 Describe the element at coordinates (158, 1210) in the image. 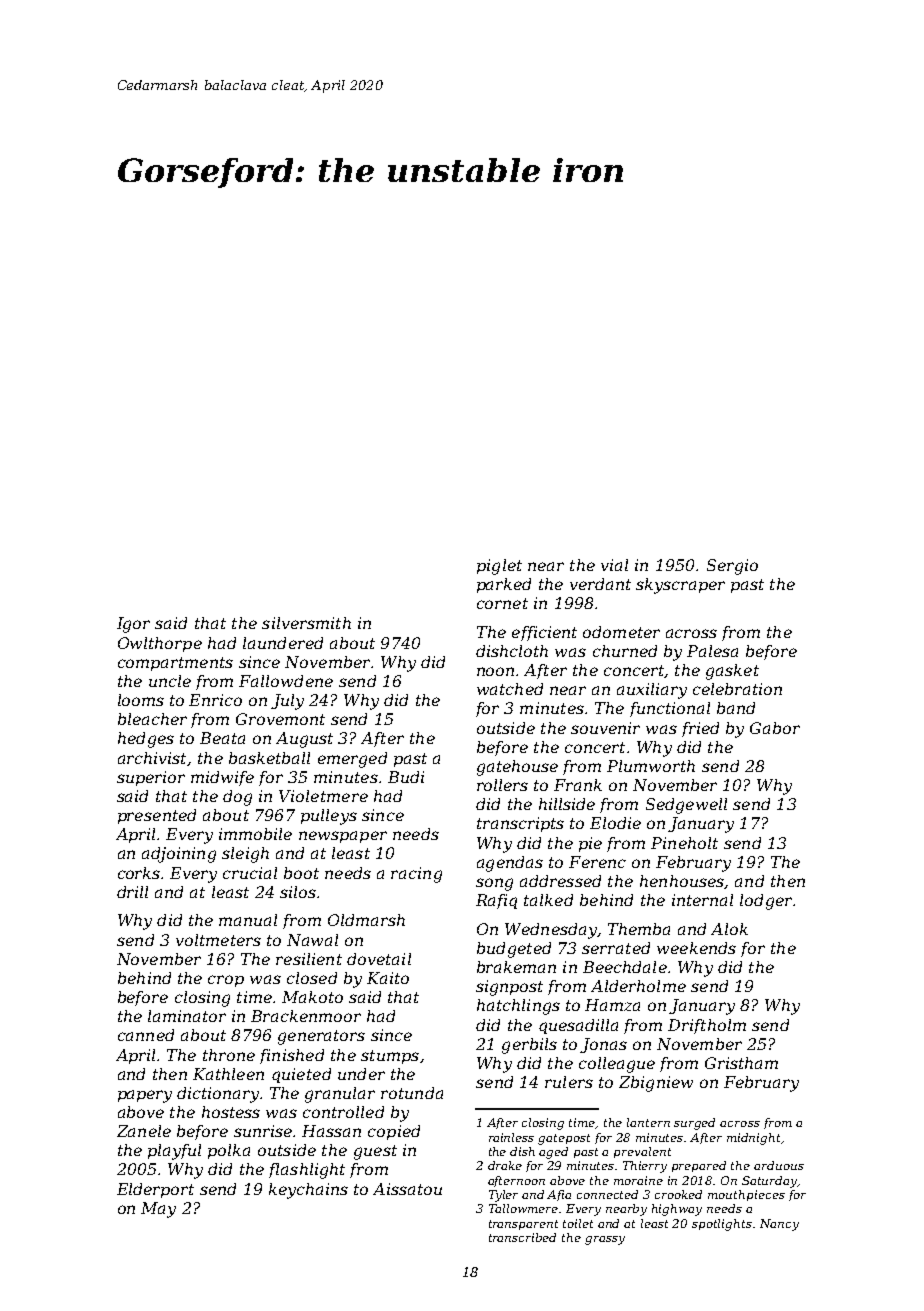

I see `May` at that location.
